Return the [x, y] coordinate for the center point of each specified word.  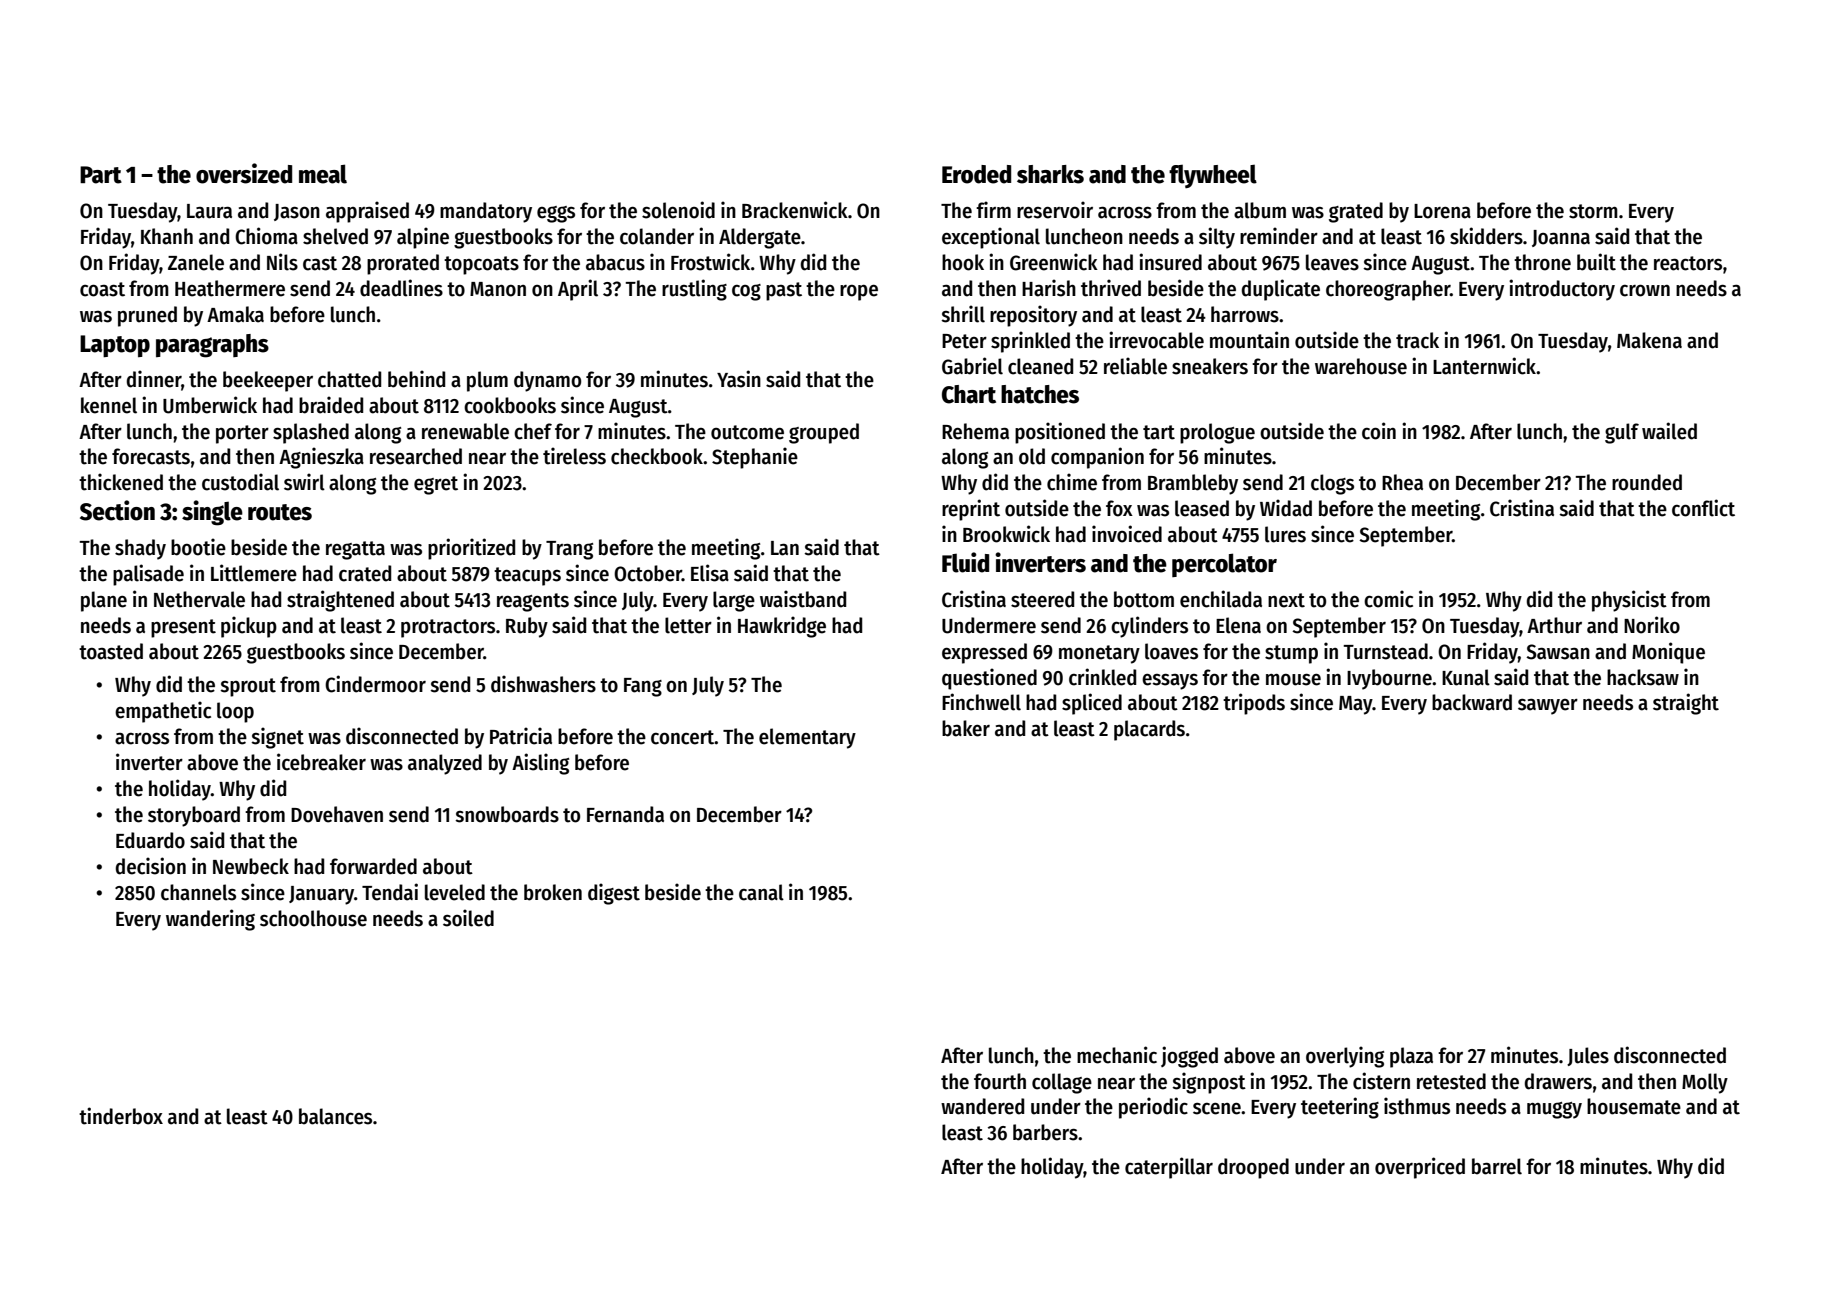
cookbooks [510, 405]
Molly [1705, 1083]
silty [1217, 238]
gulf [1622, 433]
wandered [982, 1106]
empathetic [163, 712]
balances [335, 1116]
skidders [1486, 236]
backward [1472, 702]
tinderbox [121, 1116]
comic [1388, 599]
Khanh [167, 236]
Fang [643, 687]
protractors [448, 628]
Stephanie [755, 458]
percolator [1224, 565]
